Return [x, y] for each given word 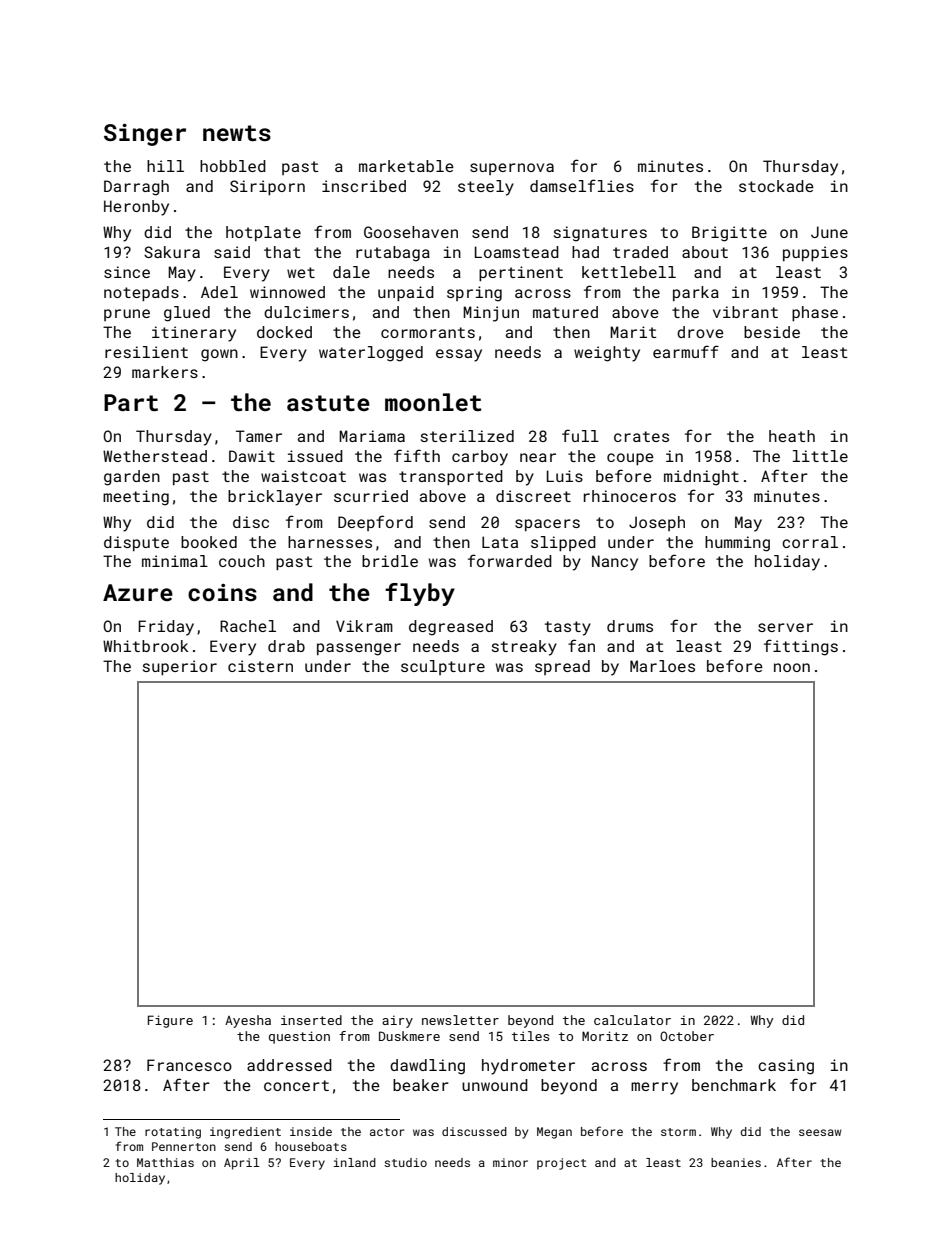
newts [237, 133]
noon [792, 667]
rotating [173, 1133]
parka [696, 293]
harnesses [330, 542]
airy [397, 1021]
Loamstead [517, 252]
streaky [524, 648]
